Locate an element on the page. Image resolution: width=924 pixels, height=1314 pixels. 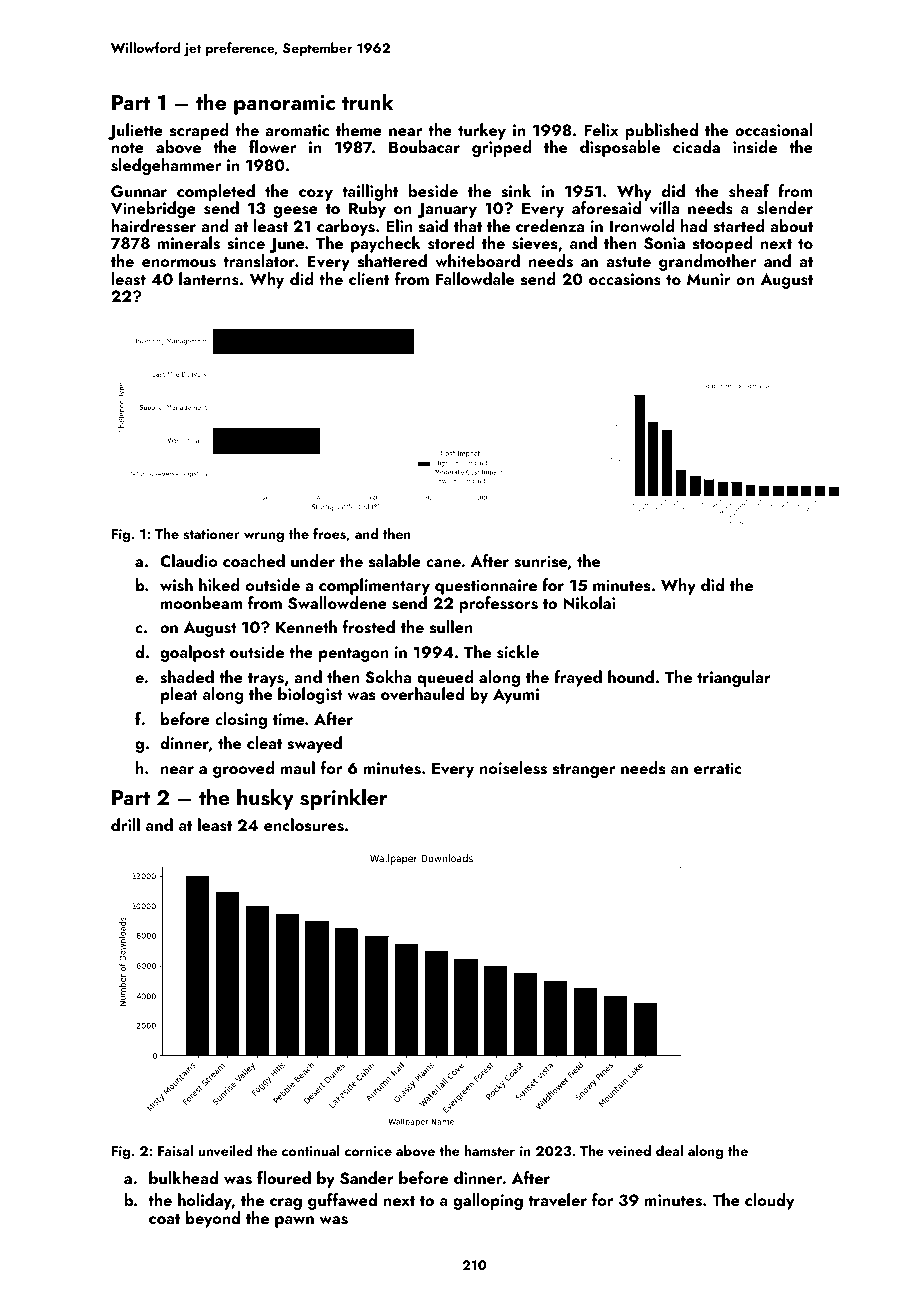
Kenneth is located at coordinates (306, 626).
